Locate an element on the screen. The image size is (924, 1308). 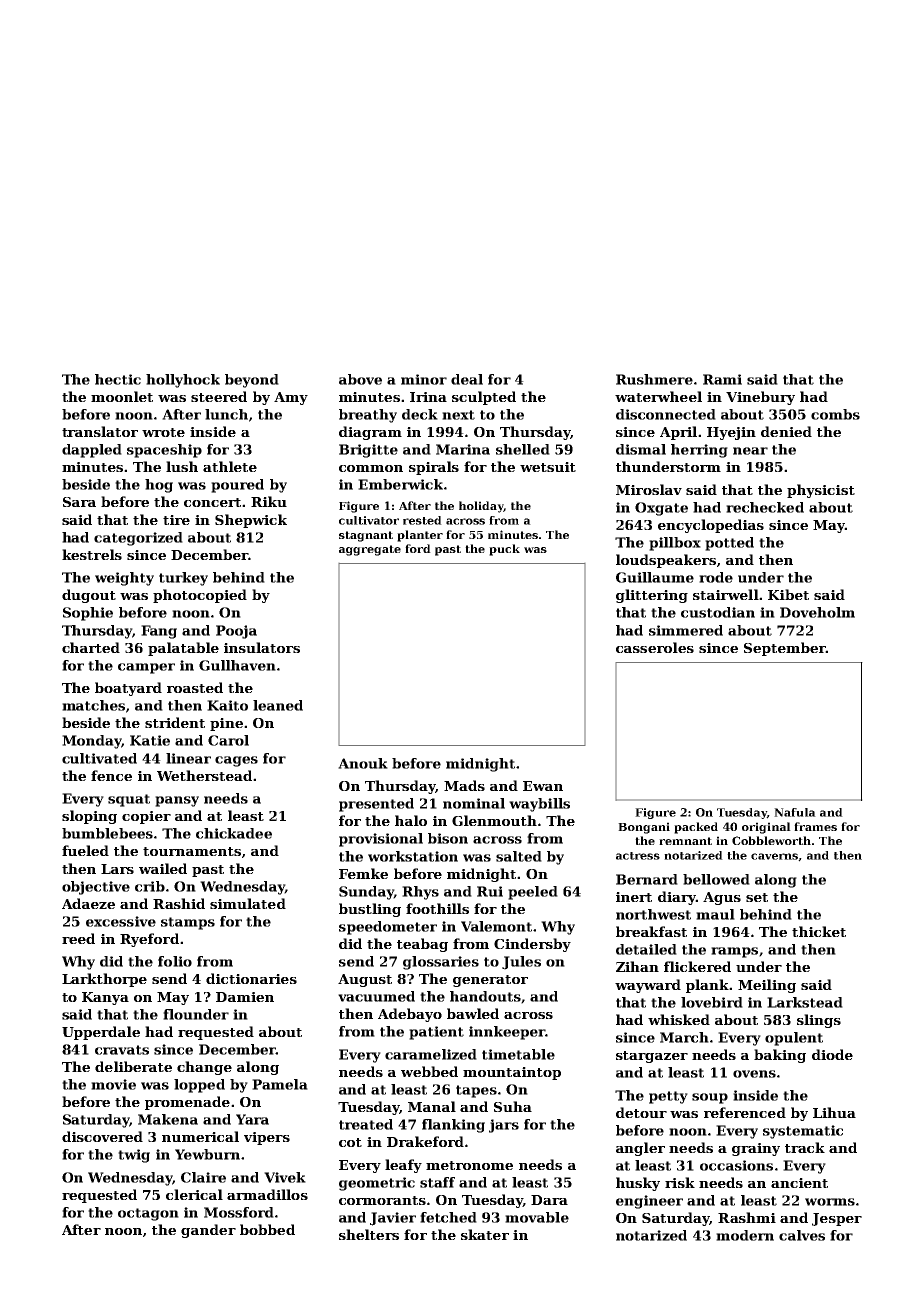
hollyhock is located at coordinates (183, 381).
